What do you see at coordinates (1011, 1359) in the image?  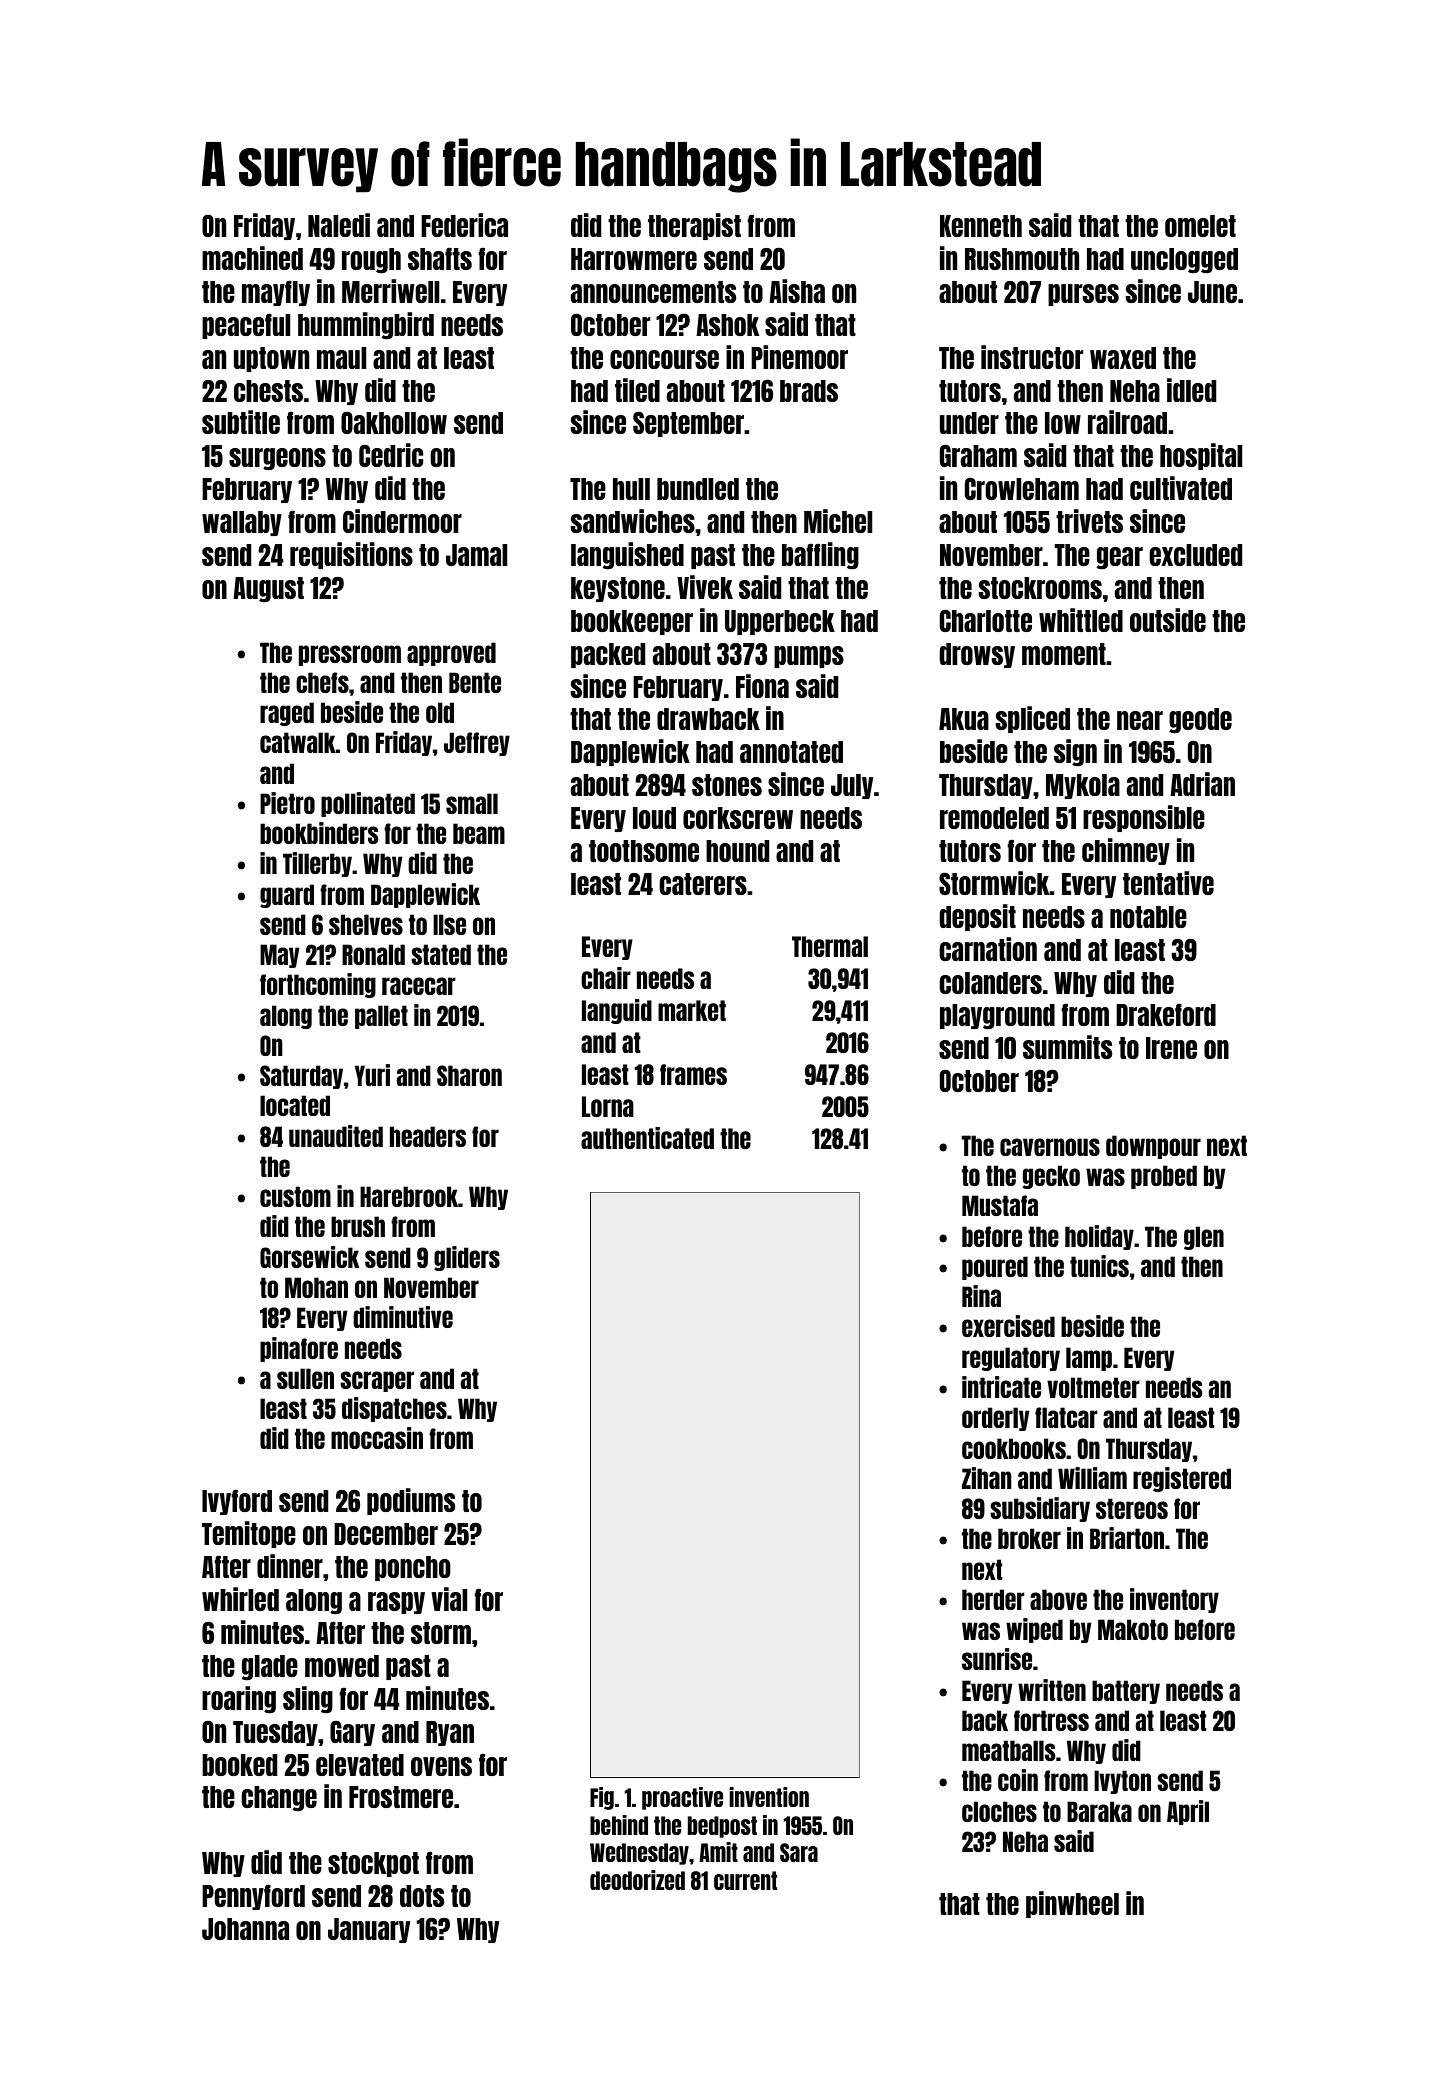 I see `regulatory` at bounding box center [1011, 1359].
